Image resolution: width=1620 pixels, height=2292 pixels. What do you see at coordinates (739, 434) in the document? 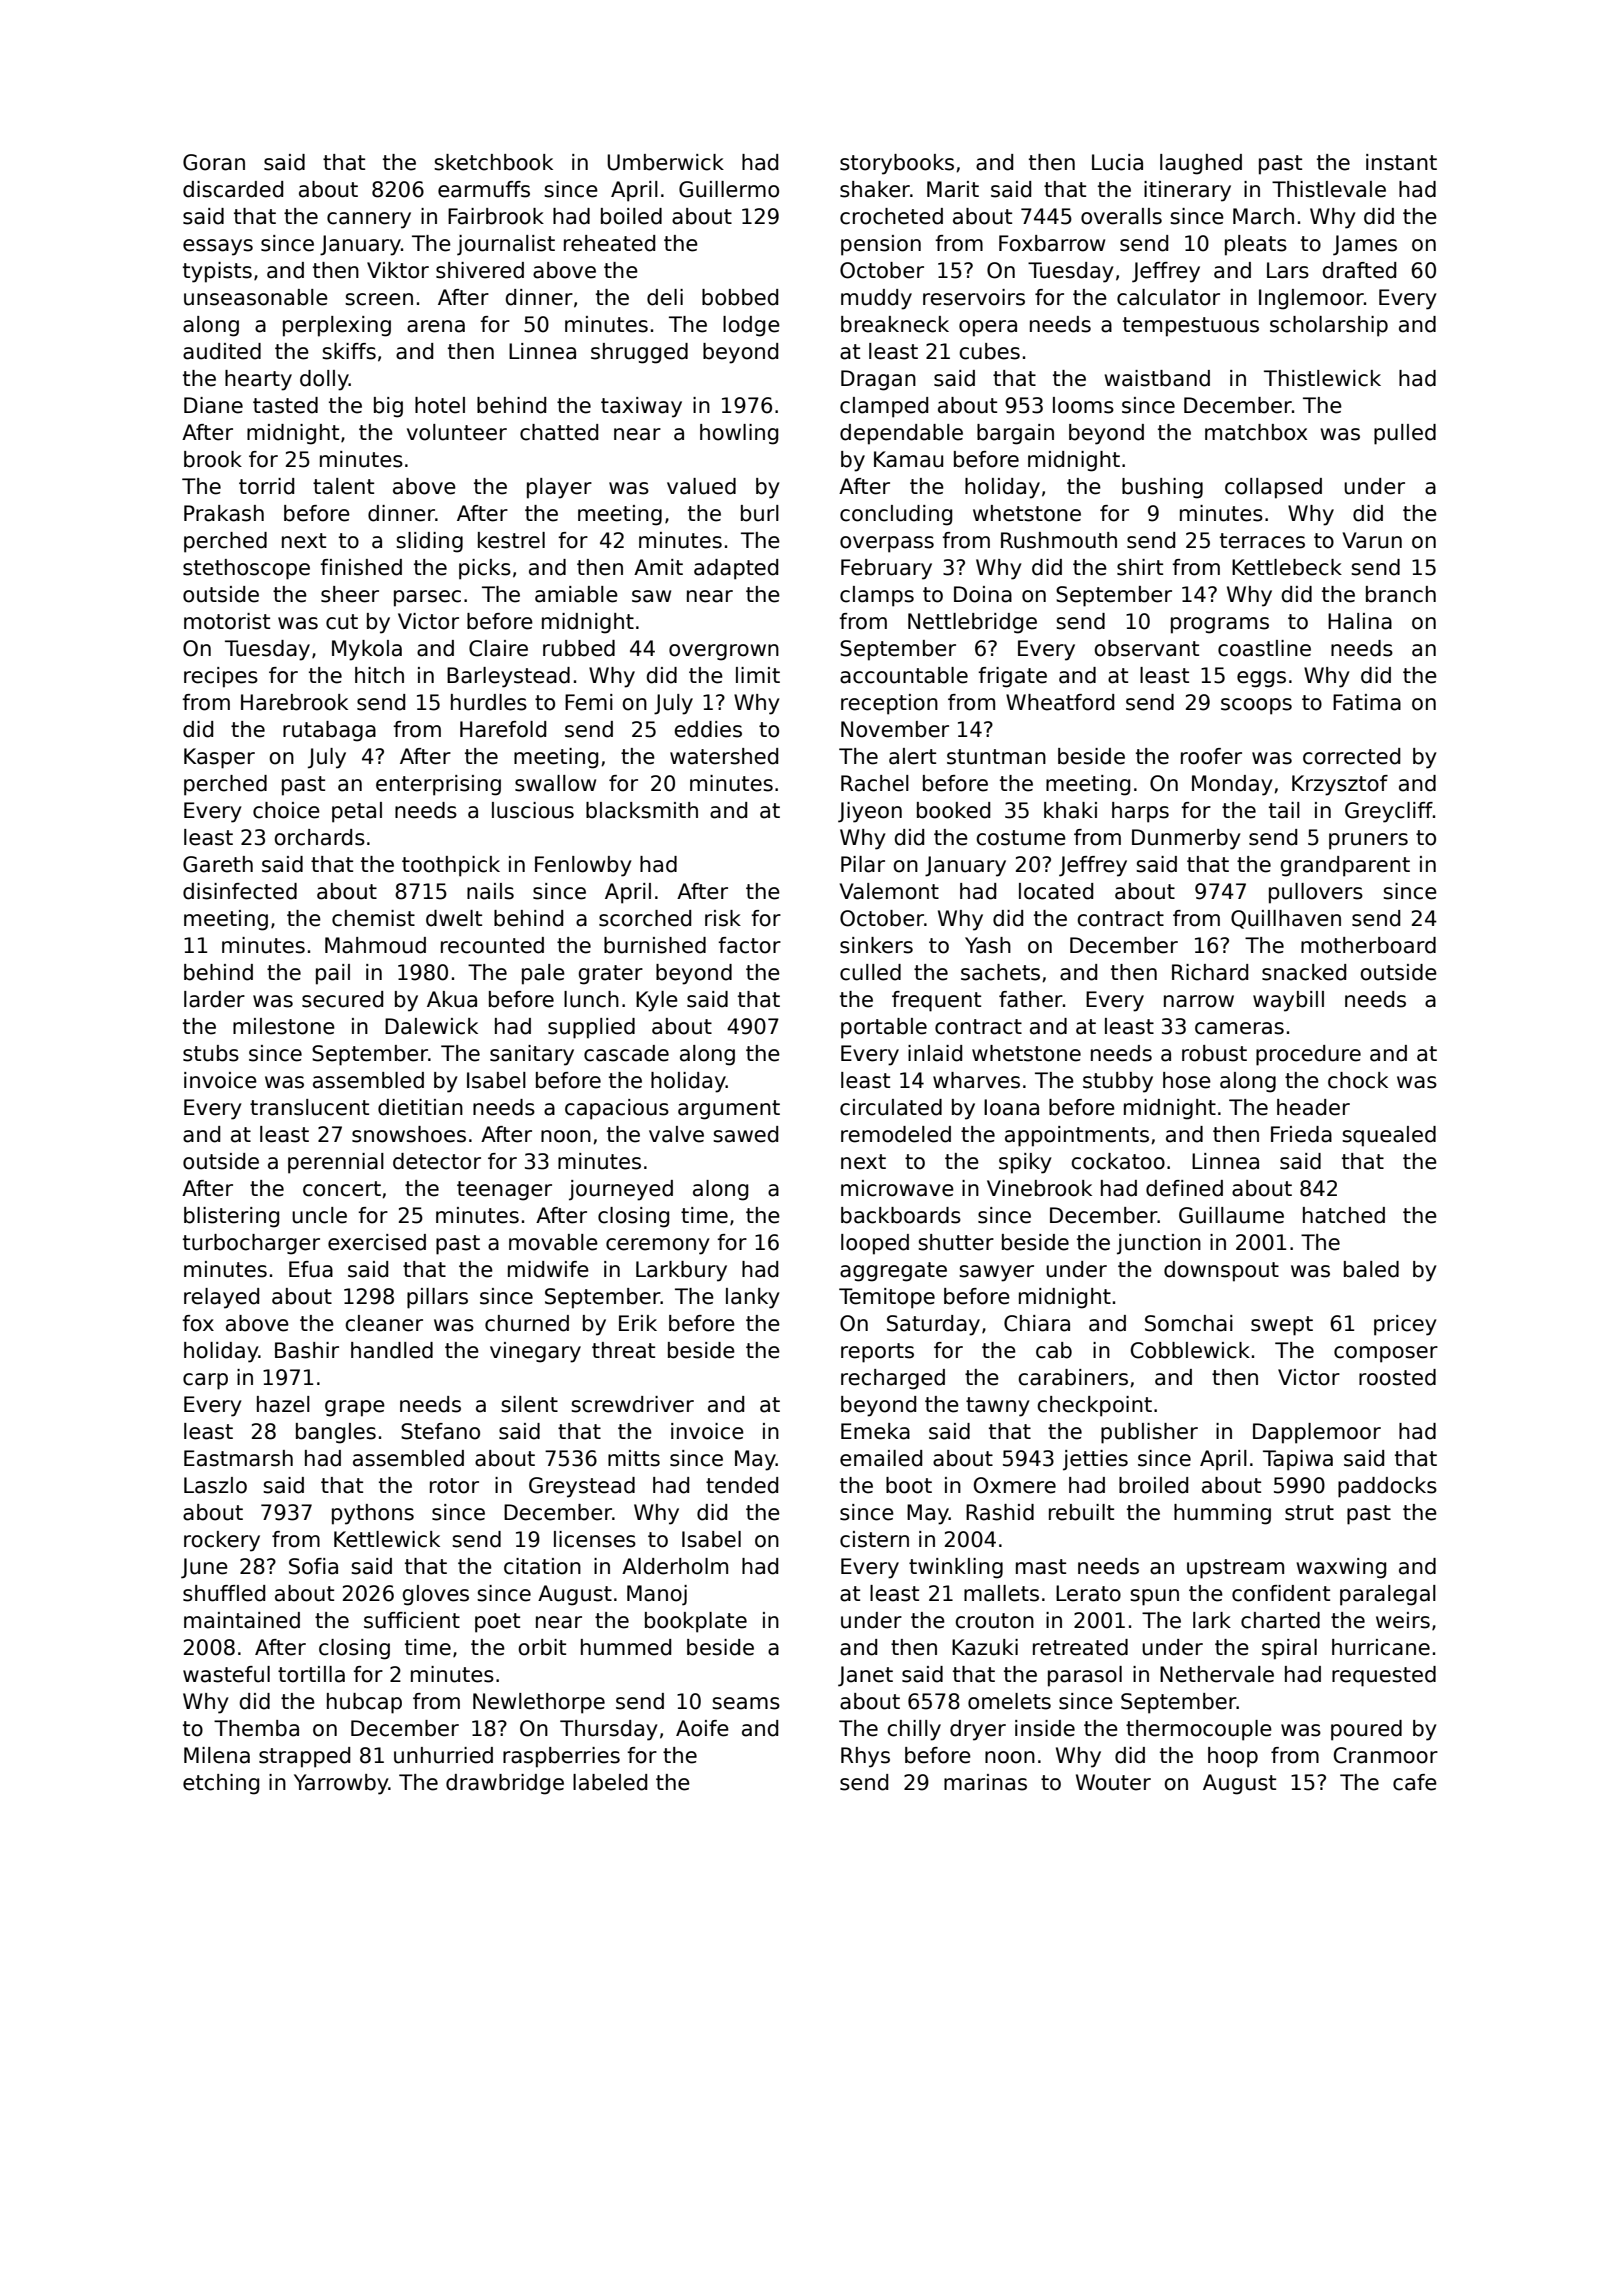
I see `howling` at bounding box center [739, 434].
